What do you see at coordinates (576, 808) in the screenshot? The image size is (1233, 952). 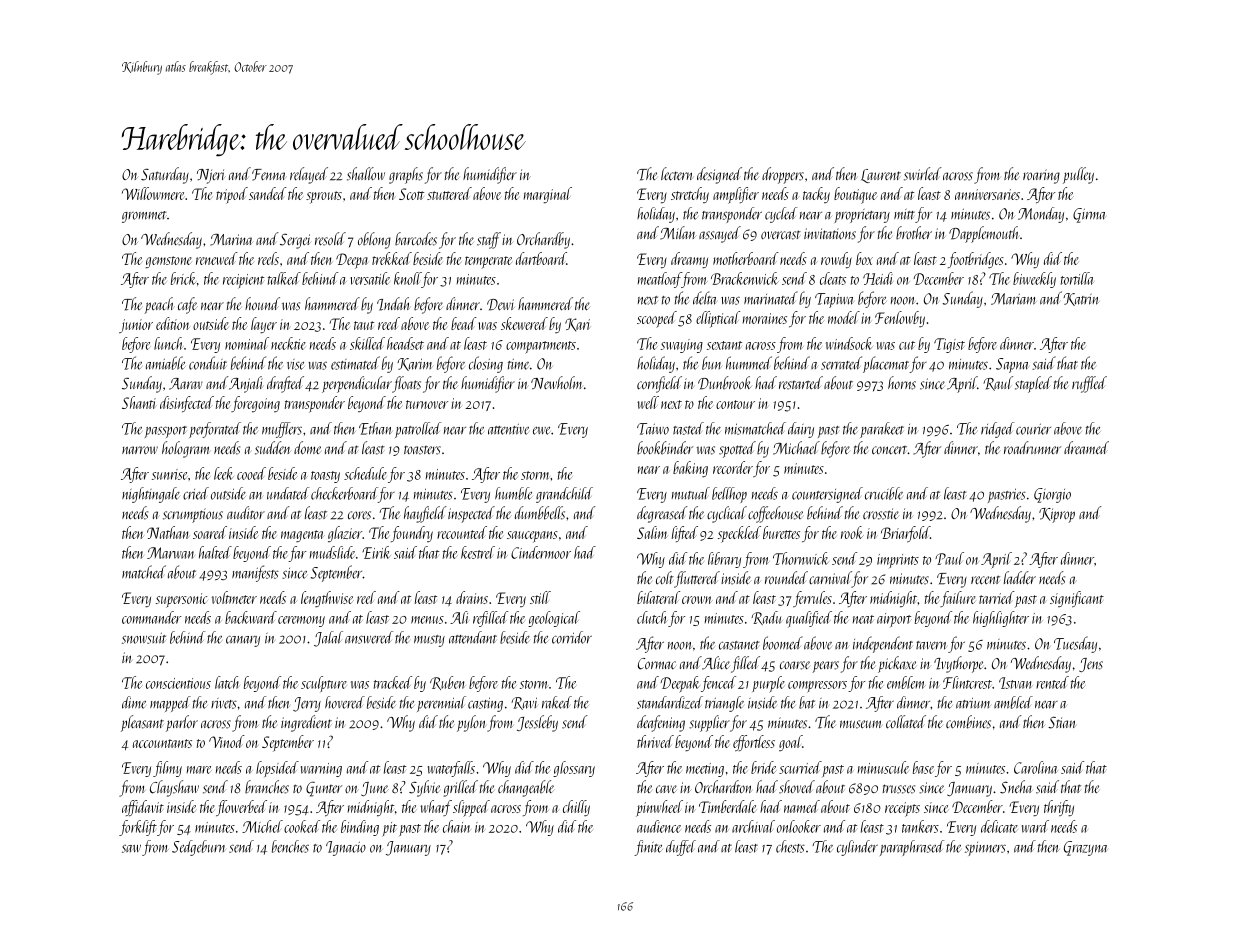 I see `chilly` at bounding box center [576, 808].
